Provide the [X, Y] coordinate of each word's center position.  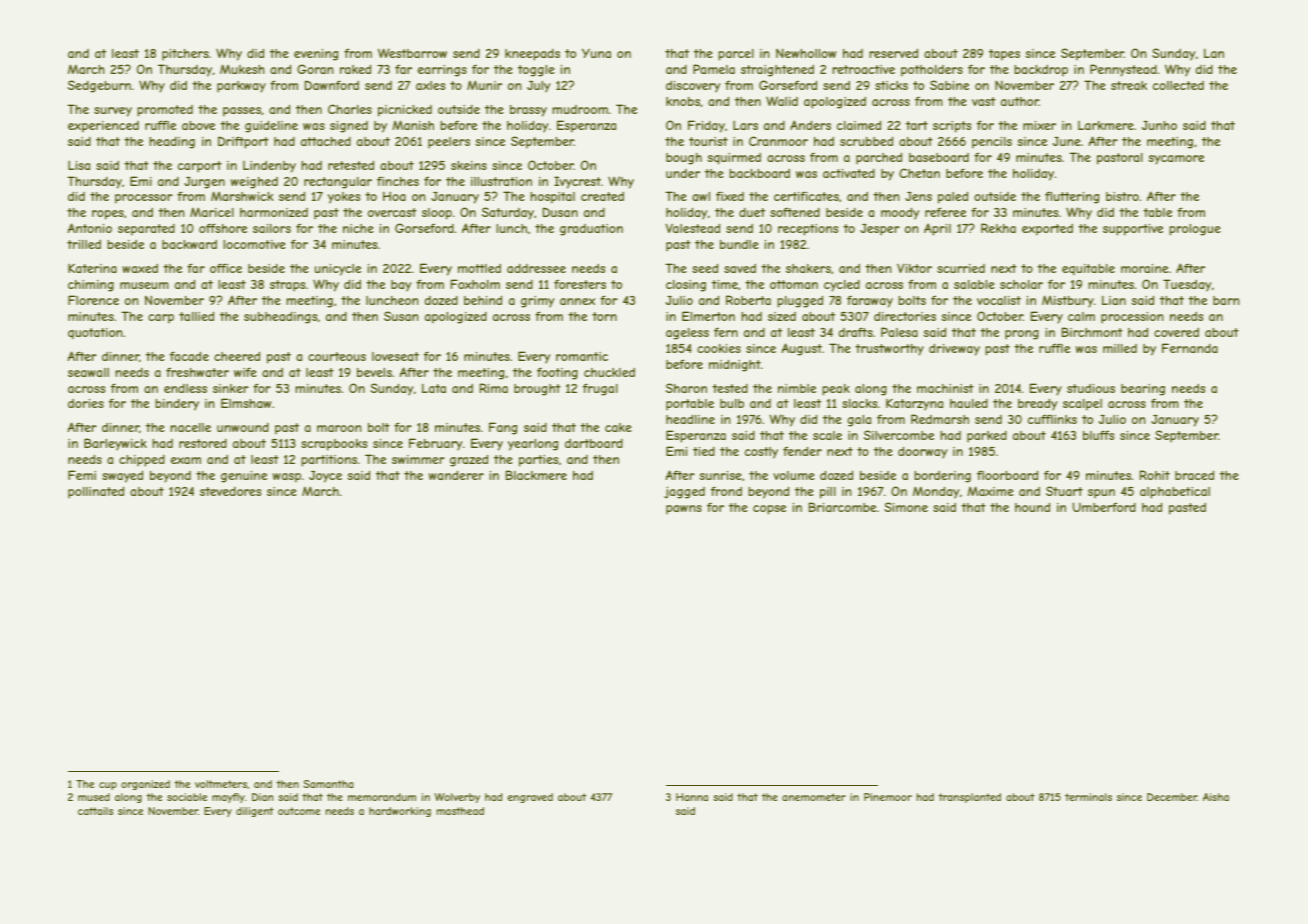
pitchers [185, 55]
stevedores [230, 491]
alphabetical [1175, 493]
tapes [1004, 55]
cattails [95, 811]
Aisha [1216, 797]
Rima [494, 388]
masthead [460, 811]
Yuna [596, 53]
